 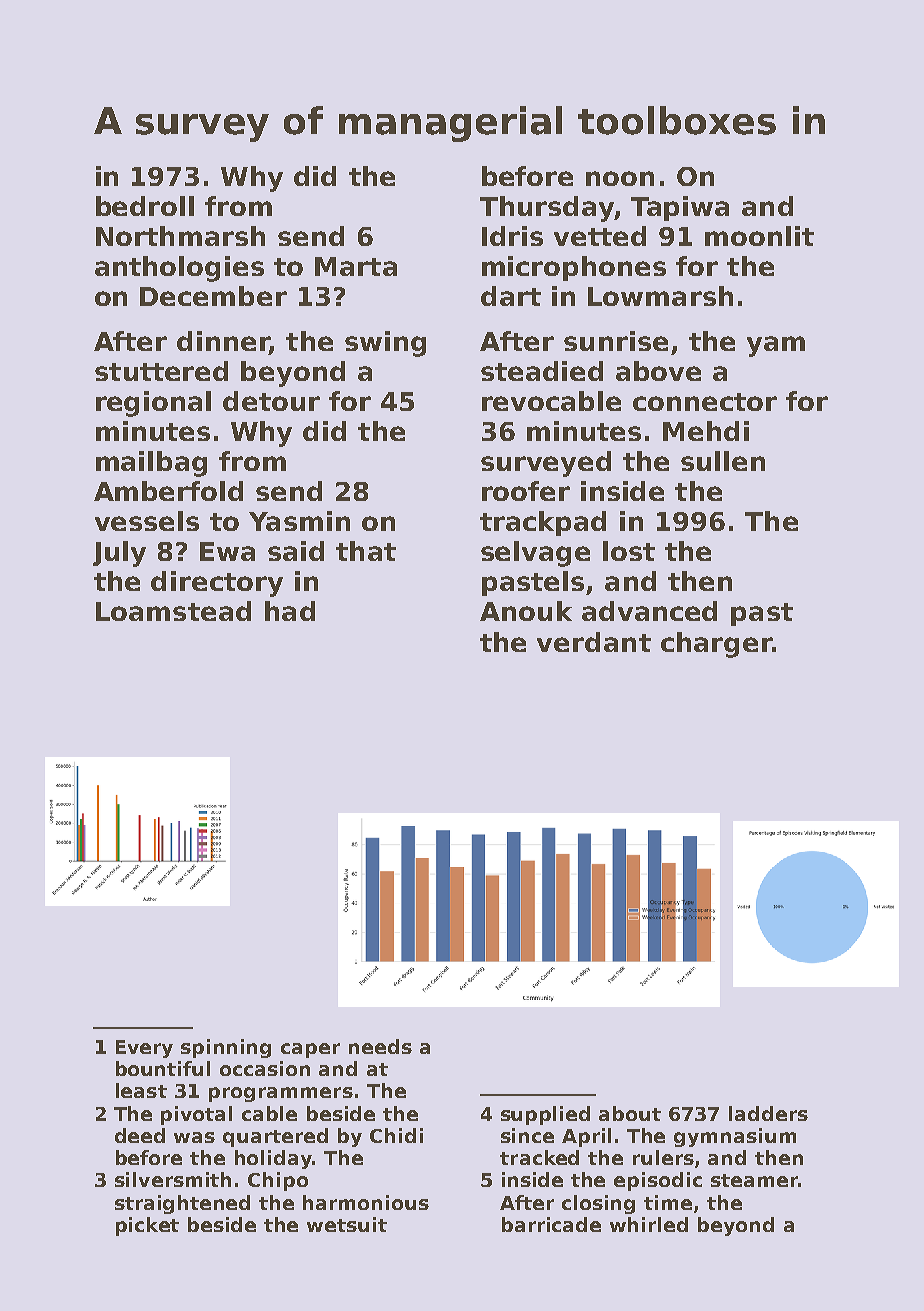 What do you see at coordinates (310, 1050) in the page?
I see `caper` at bounding box center [310, 1050].
